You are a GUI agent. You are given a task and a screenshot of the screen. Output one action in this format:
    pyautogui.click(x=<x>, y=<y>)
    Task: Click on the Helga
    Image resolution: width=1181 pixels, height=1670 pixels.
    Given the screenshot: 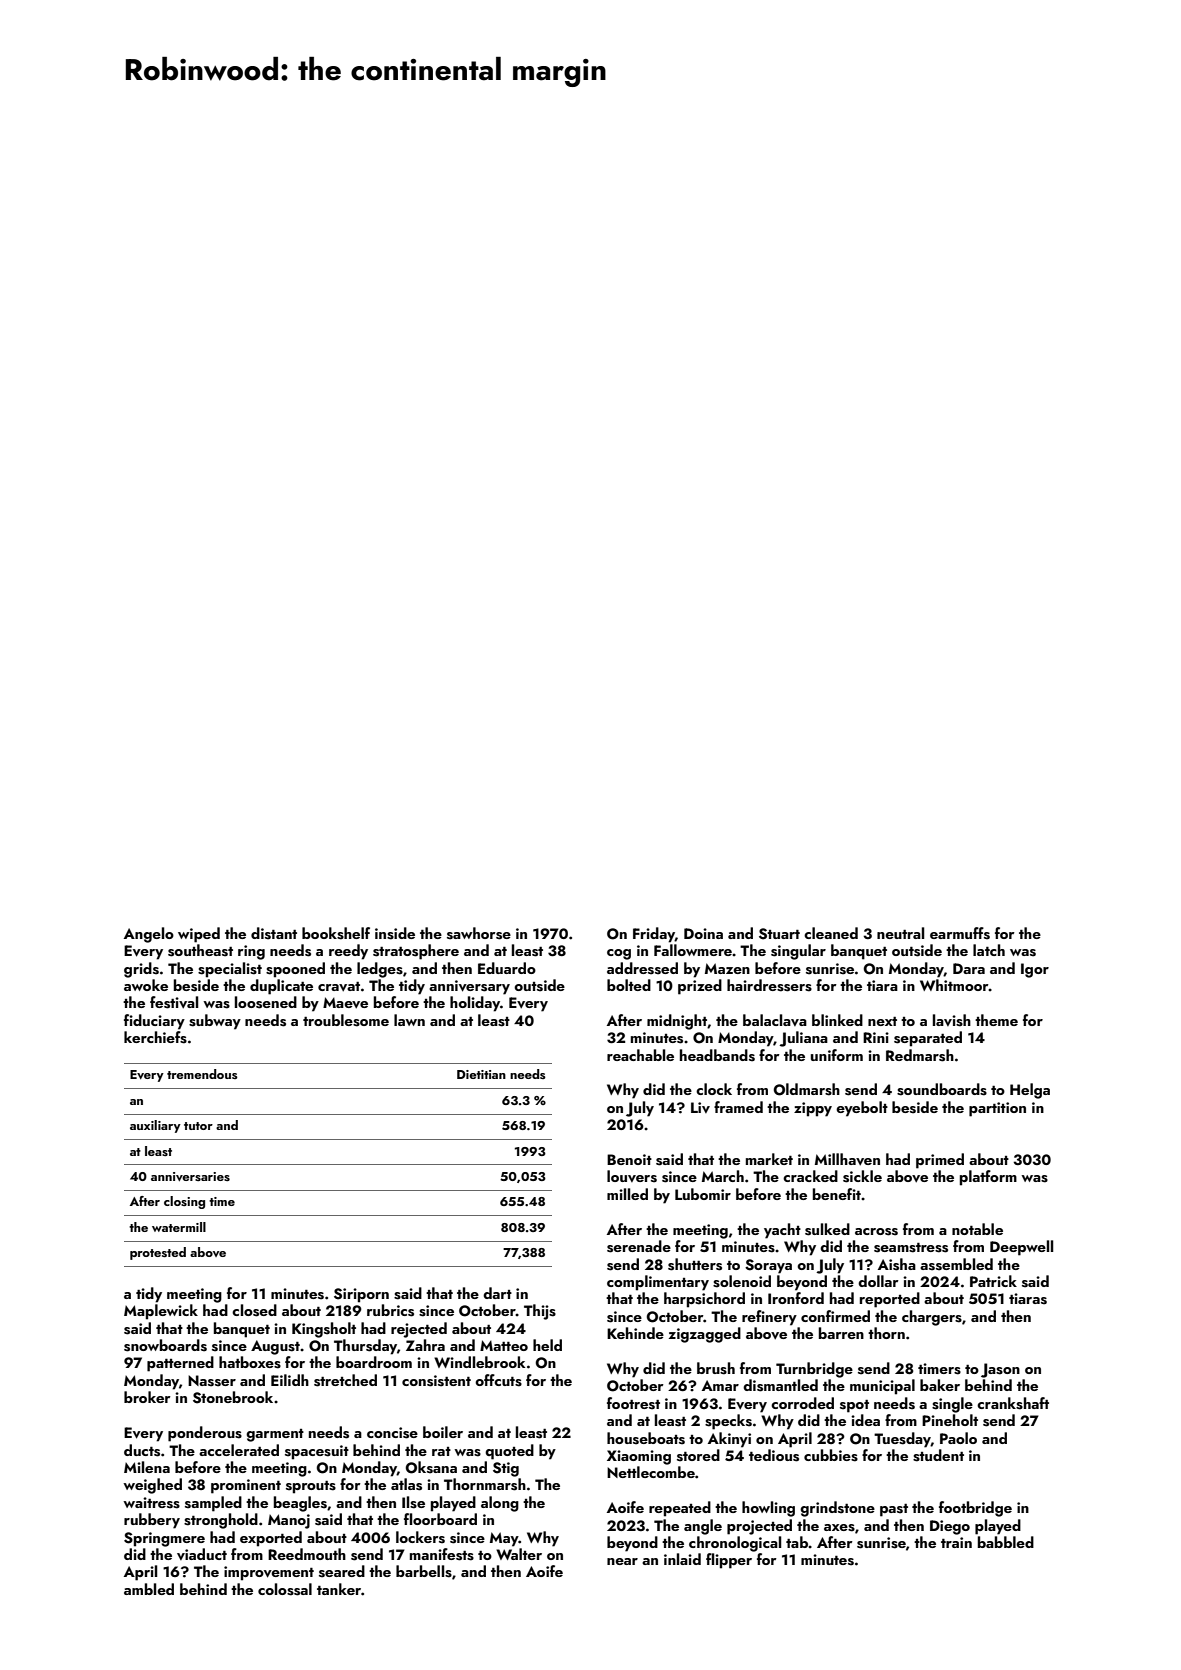 What is the action you would take?
    pyautogui.click(x=1030, y=1091)
